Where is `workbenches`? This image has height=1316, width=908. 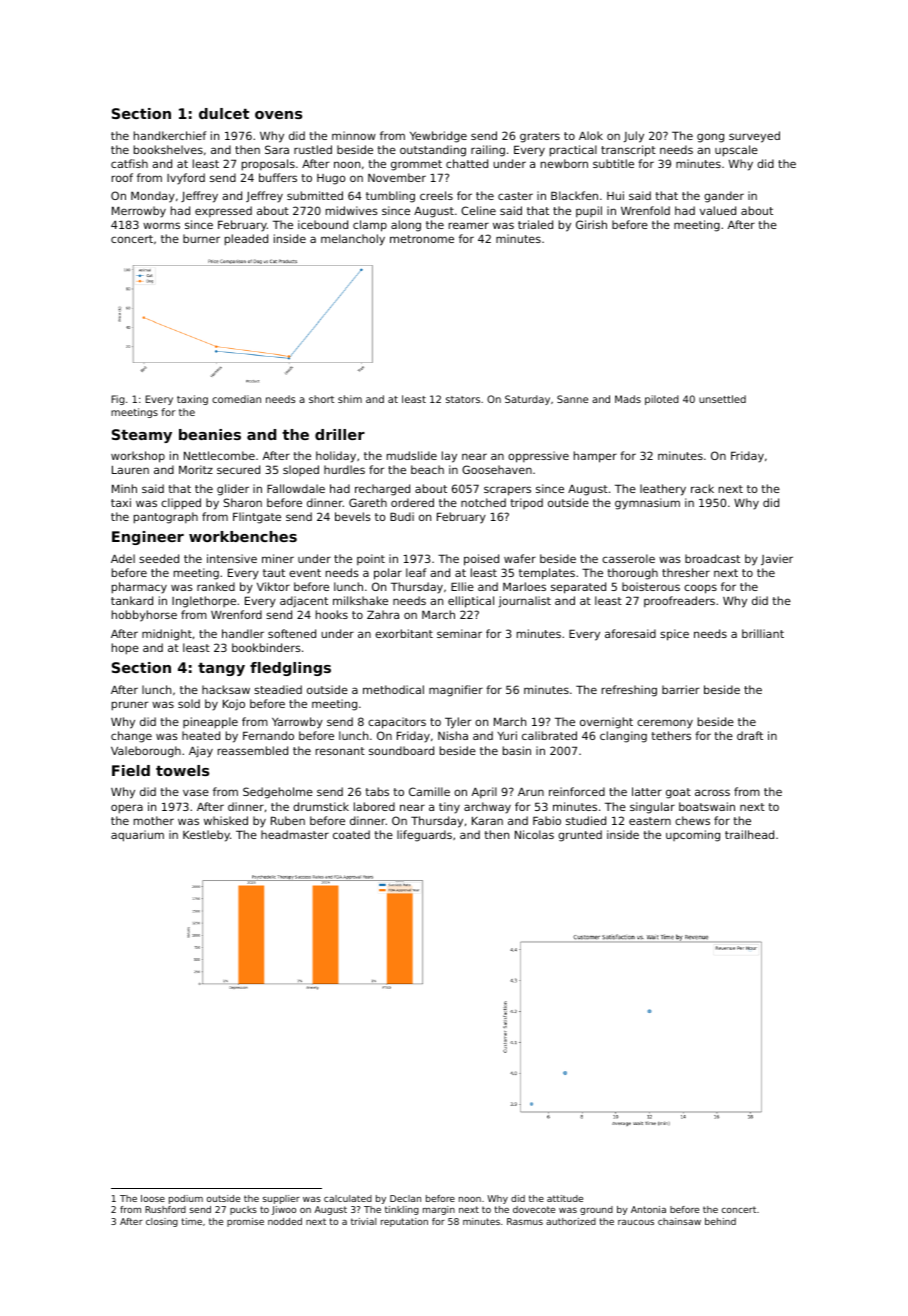
workbenches is located at coordinates (243, 536).
